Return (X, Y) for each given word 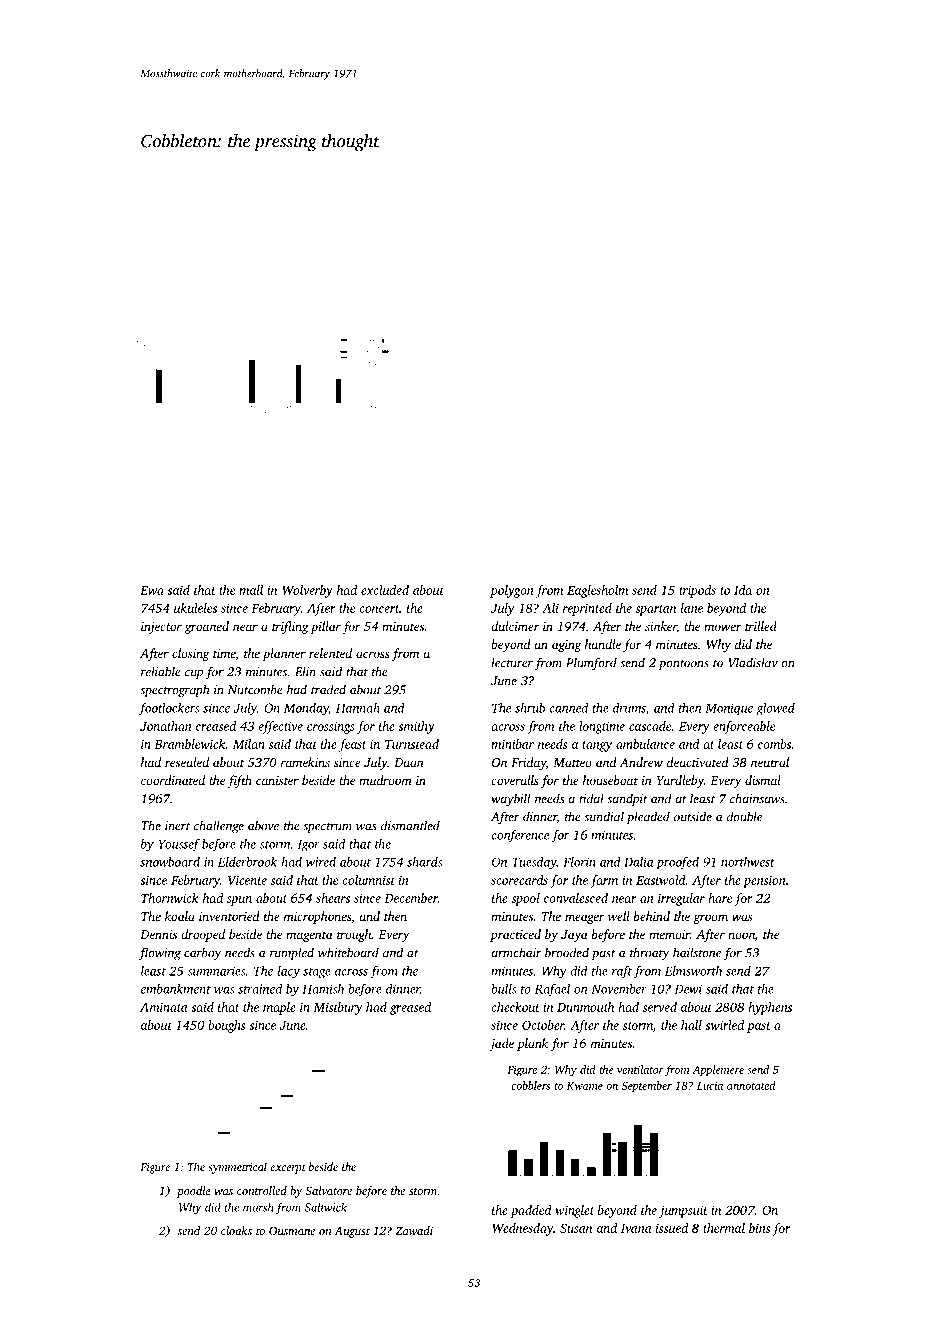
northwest (748, 862)
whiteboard (348, 952)
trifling (290, 627)
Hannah (358, 708)
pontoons (684, 664)
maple (279, 1008)
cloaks (236, 1230)
